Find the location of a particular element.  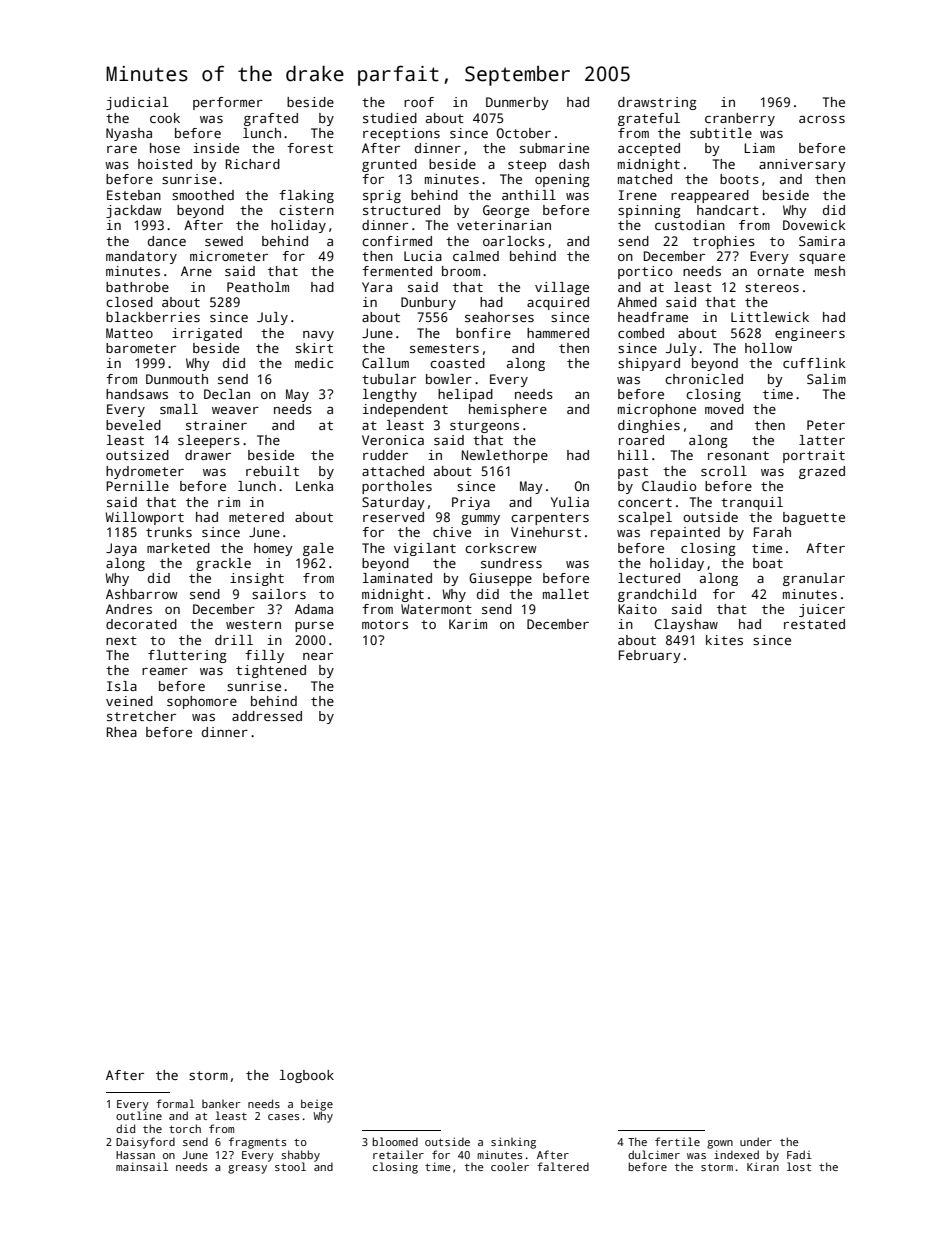

sewed is located at coordinates (224, 241).
